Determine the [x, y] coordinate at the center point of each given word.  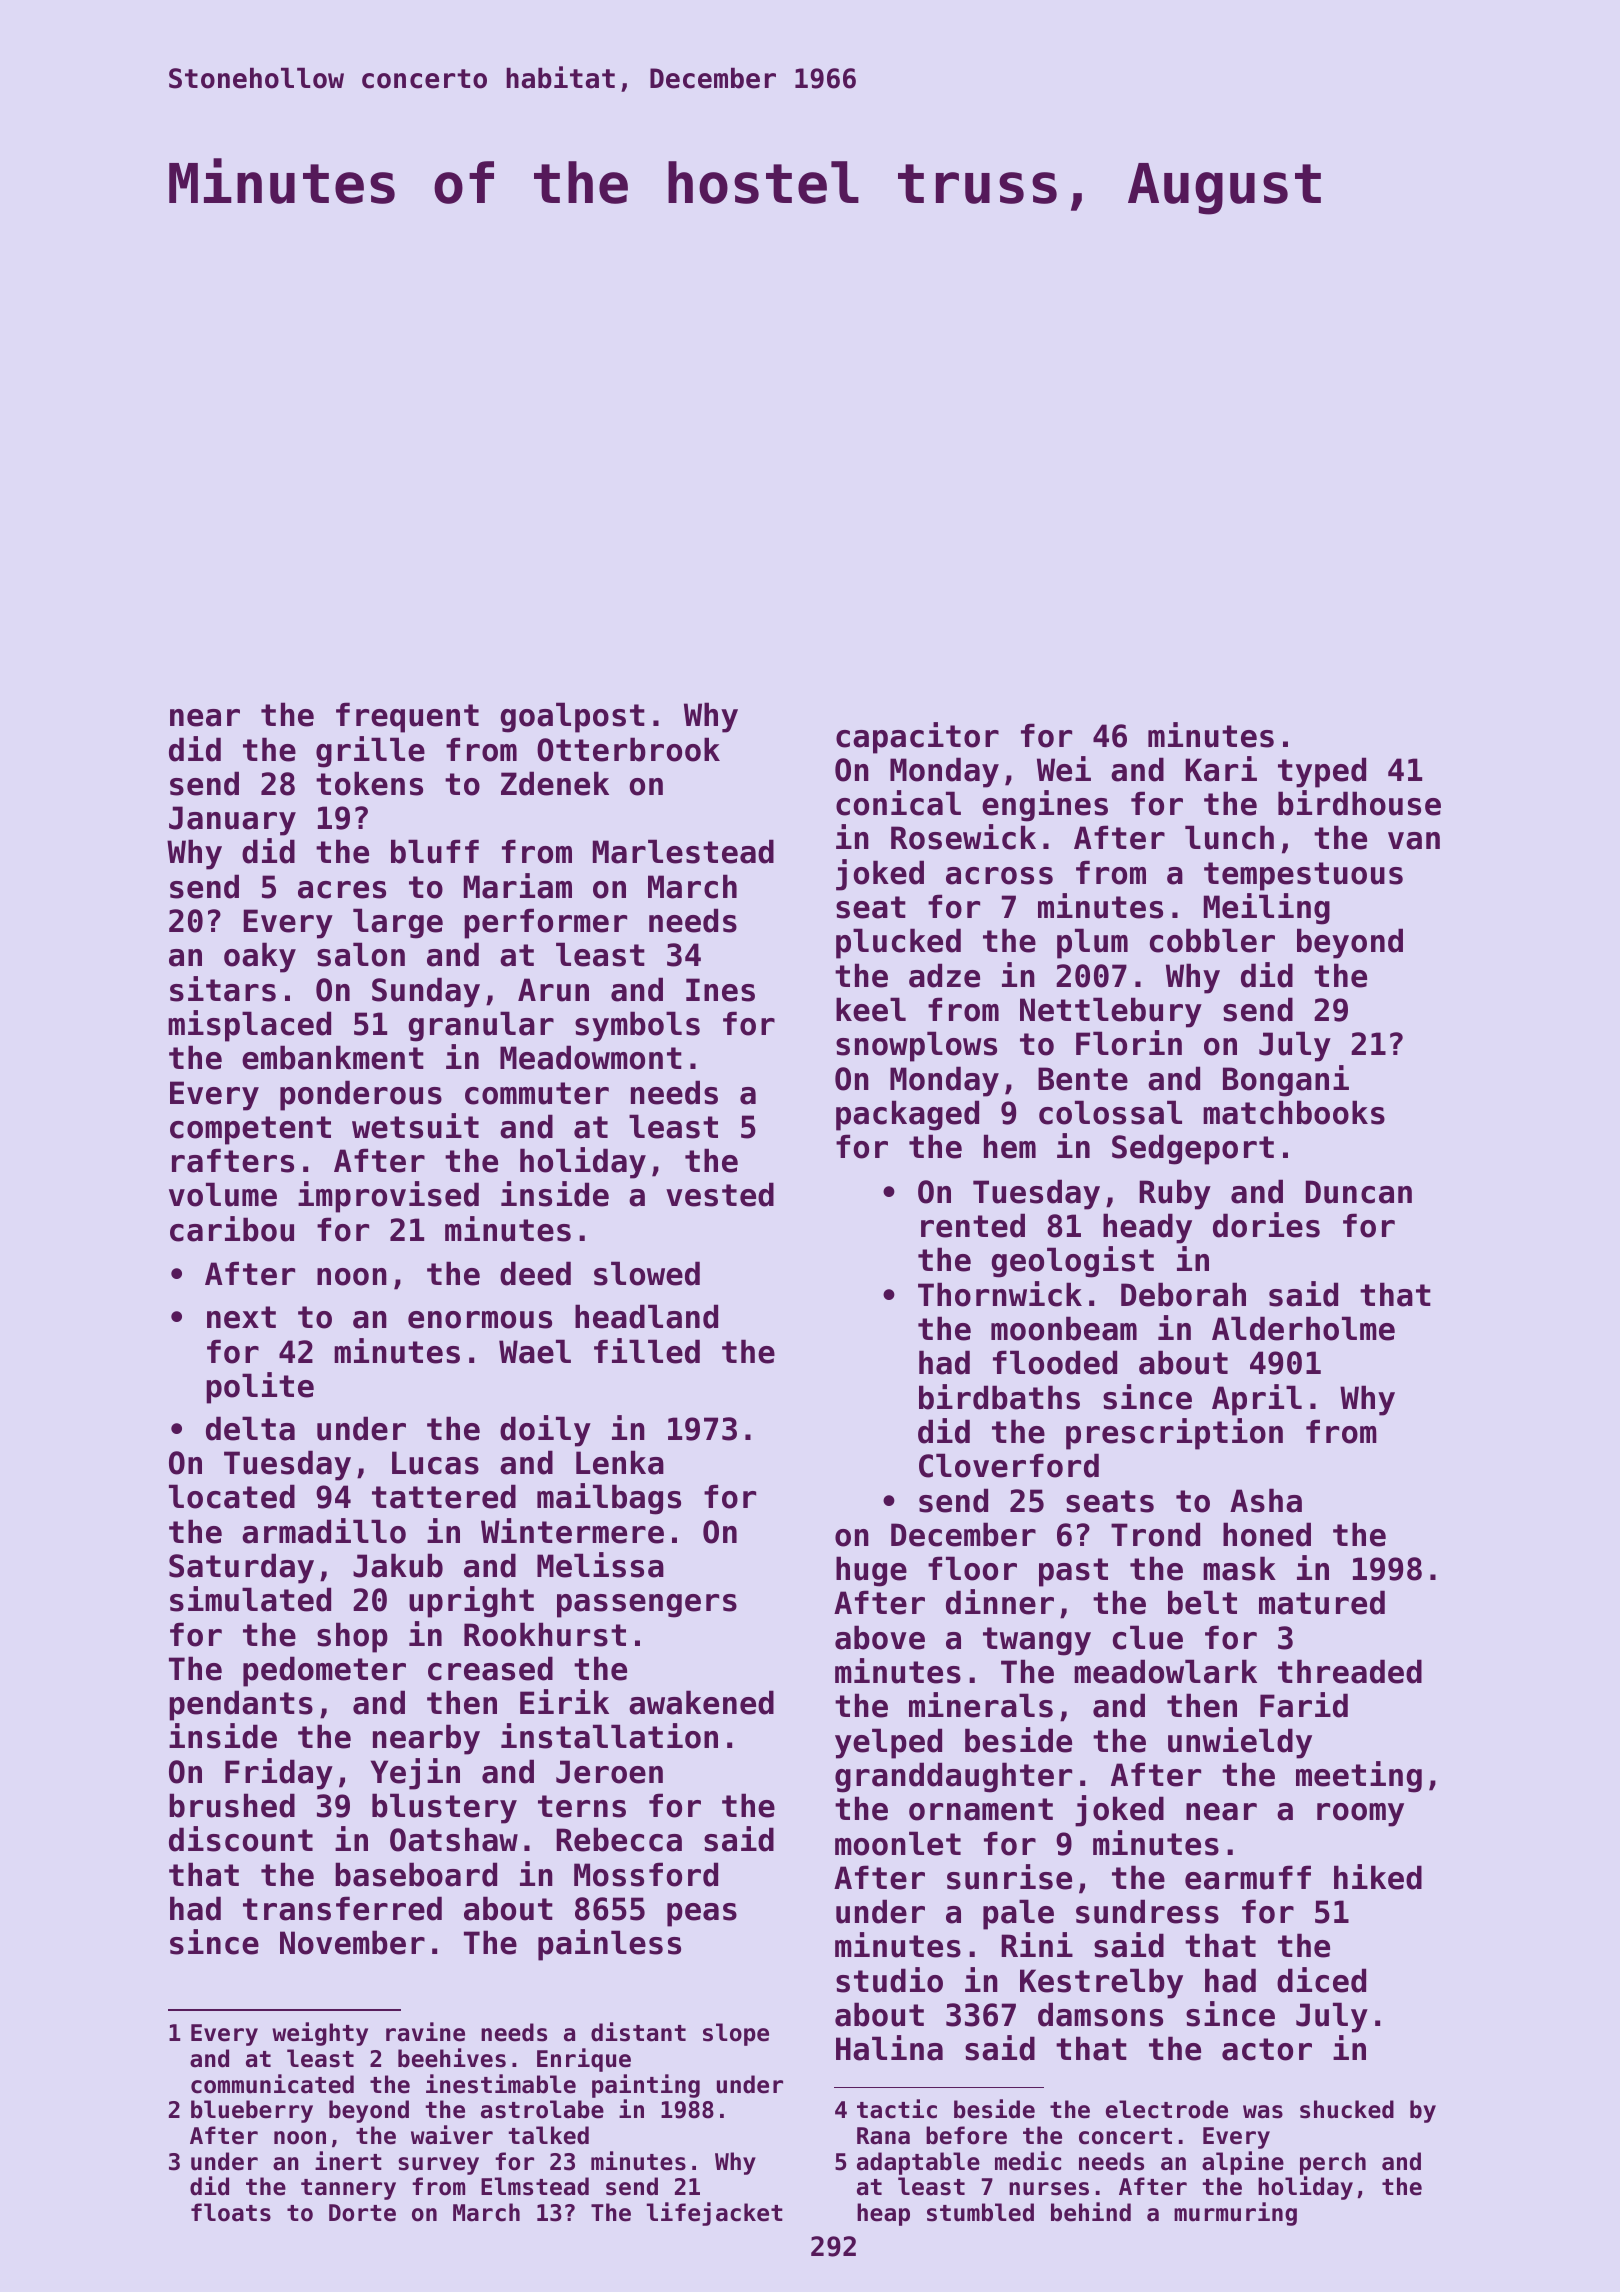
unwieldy [1240, 1743]
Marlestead [683, 851]
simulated [250, 1599]
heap [883, 2214]
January [232, 821]
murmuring [1235, 2214]
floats [231, 2212]
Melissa [600, 1565]
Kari [1221, 769]
